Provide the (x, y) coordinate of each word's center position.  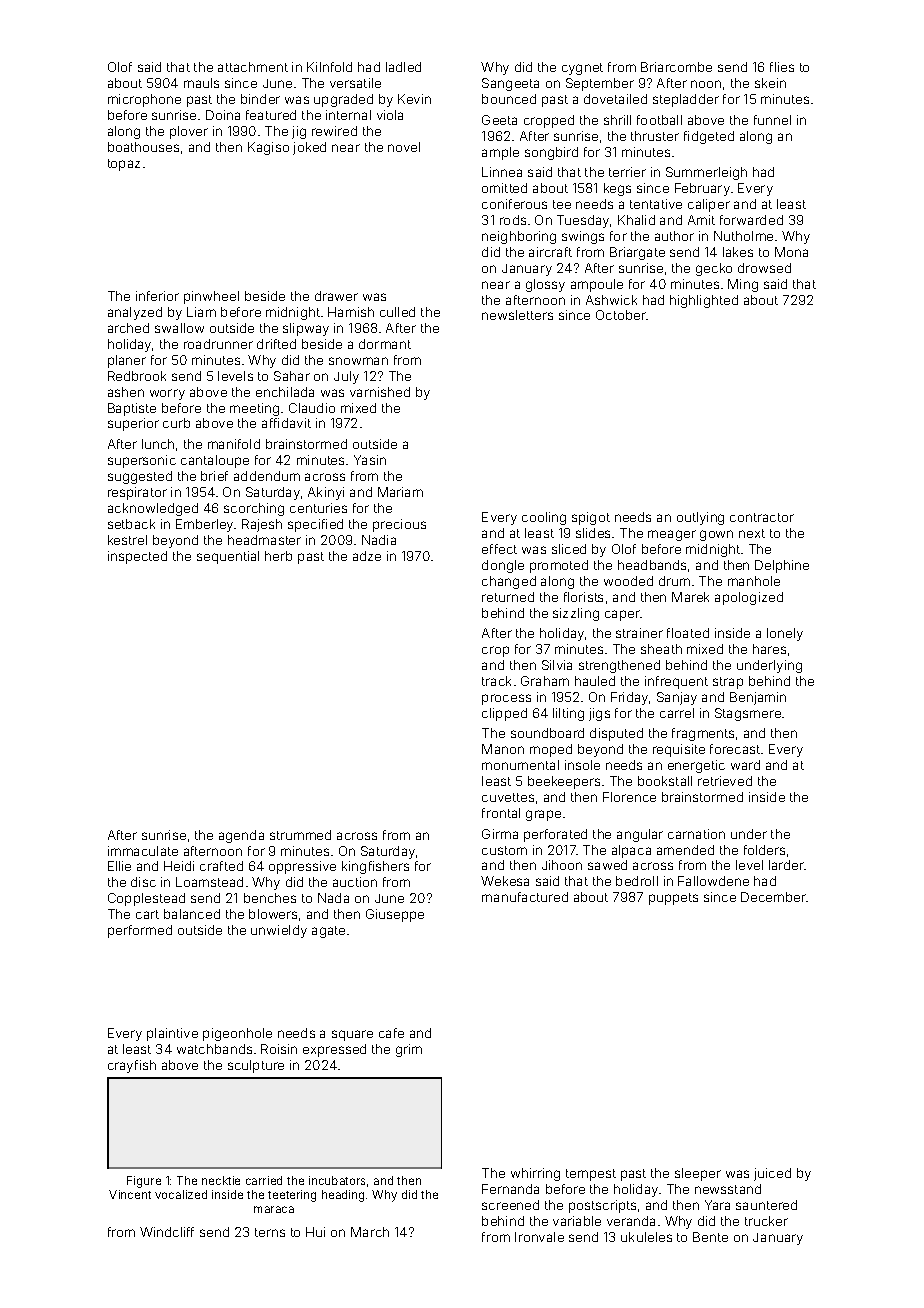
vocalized (181, 1194)
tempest (591, 1175)
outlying (700, 518)
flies (782, 67)
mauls (201, 83)
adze (367, 556)
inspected (137, 557)
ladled (403, 67)
